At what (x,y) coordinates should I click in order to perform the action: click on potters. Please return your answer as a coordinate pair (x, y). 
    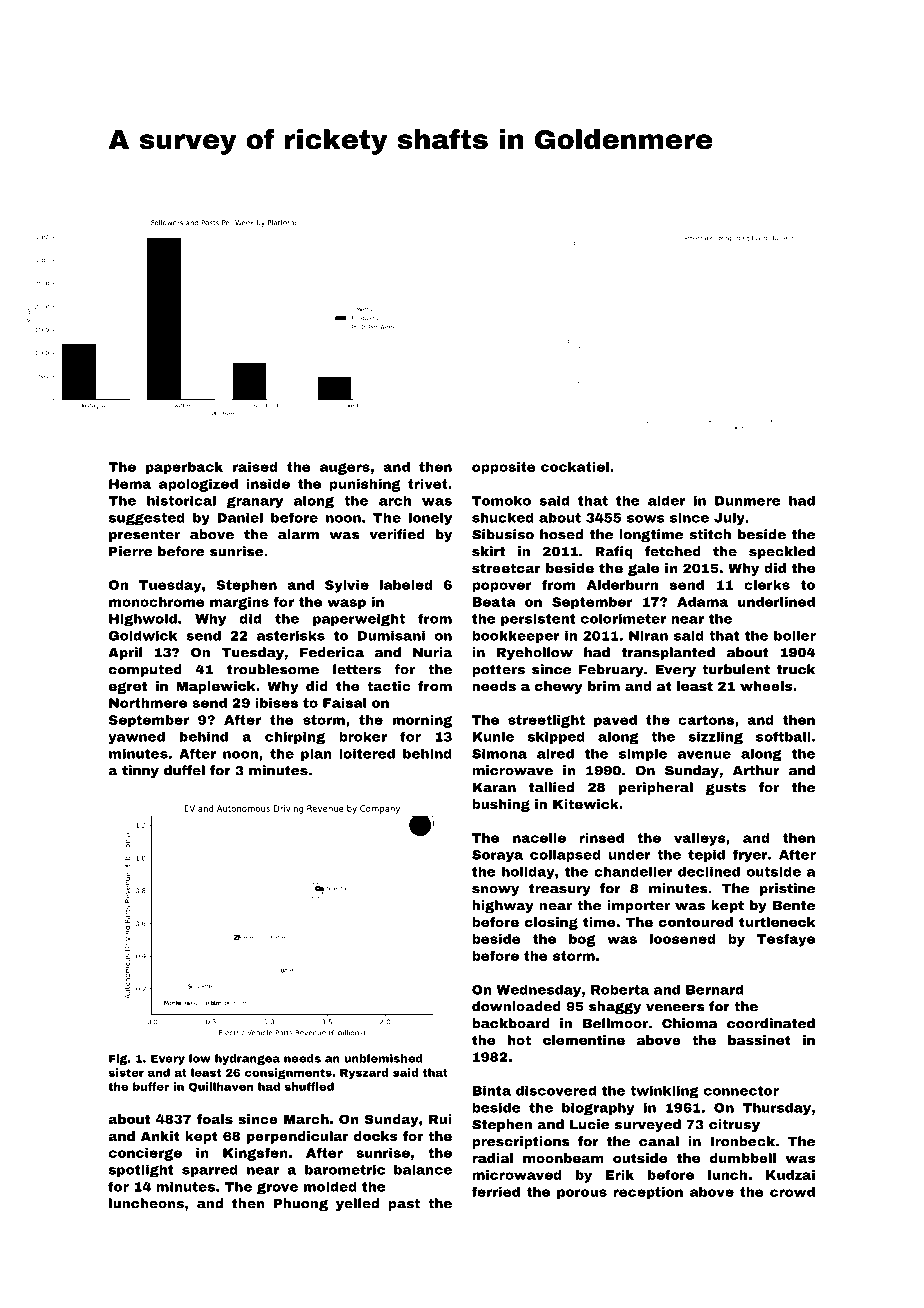
    Looking at the image, I should click on (498, 671).
